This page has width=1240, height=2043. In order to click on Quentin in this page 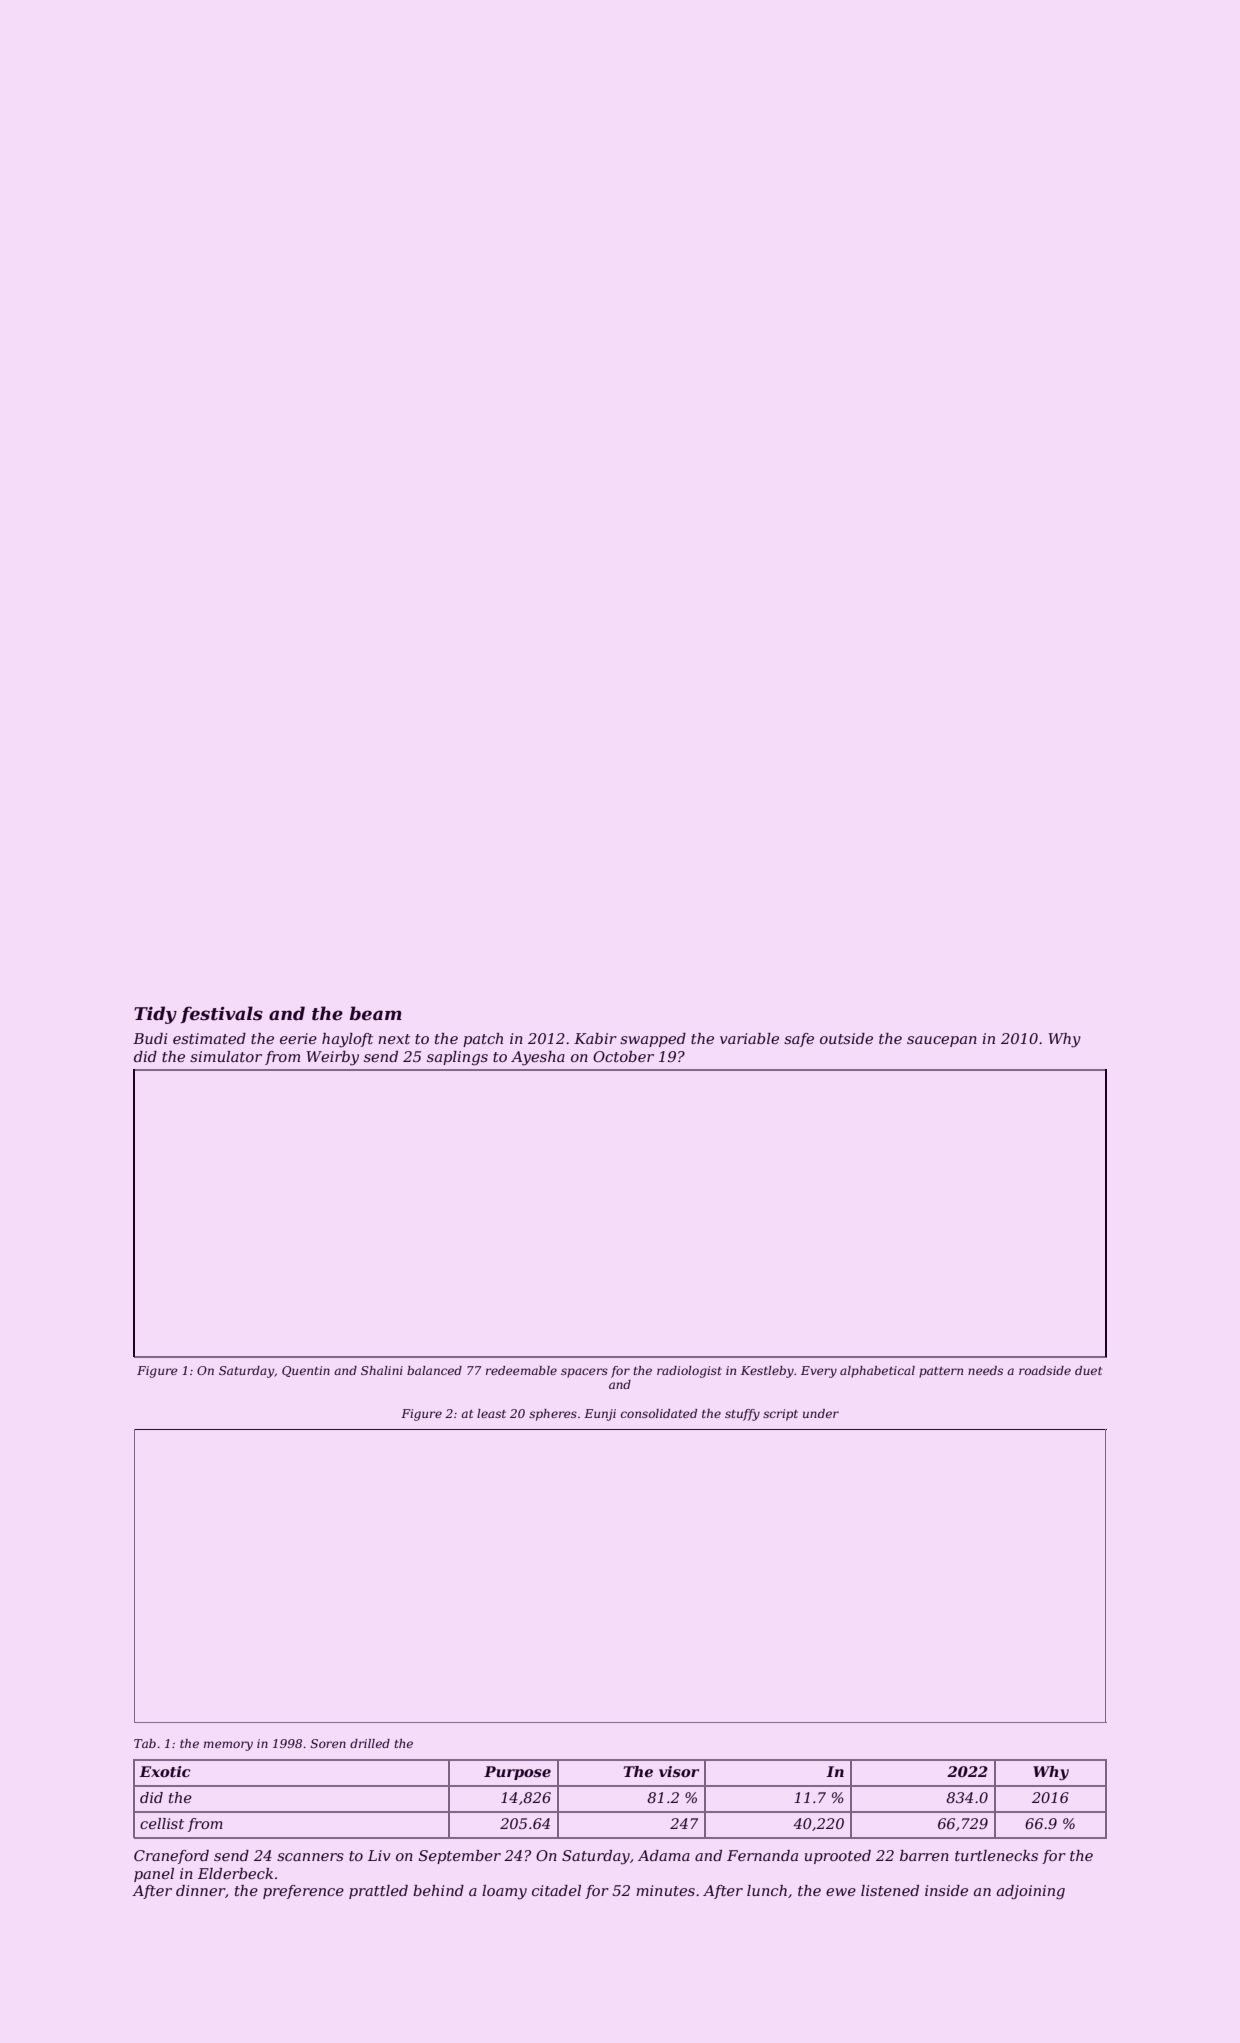, I will do `click(306, 1371)`.
